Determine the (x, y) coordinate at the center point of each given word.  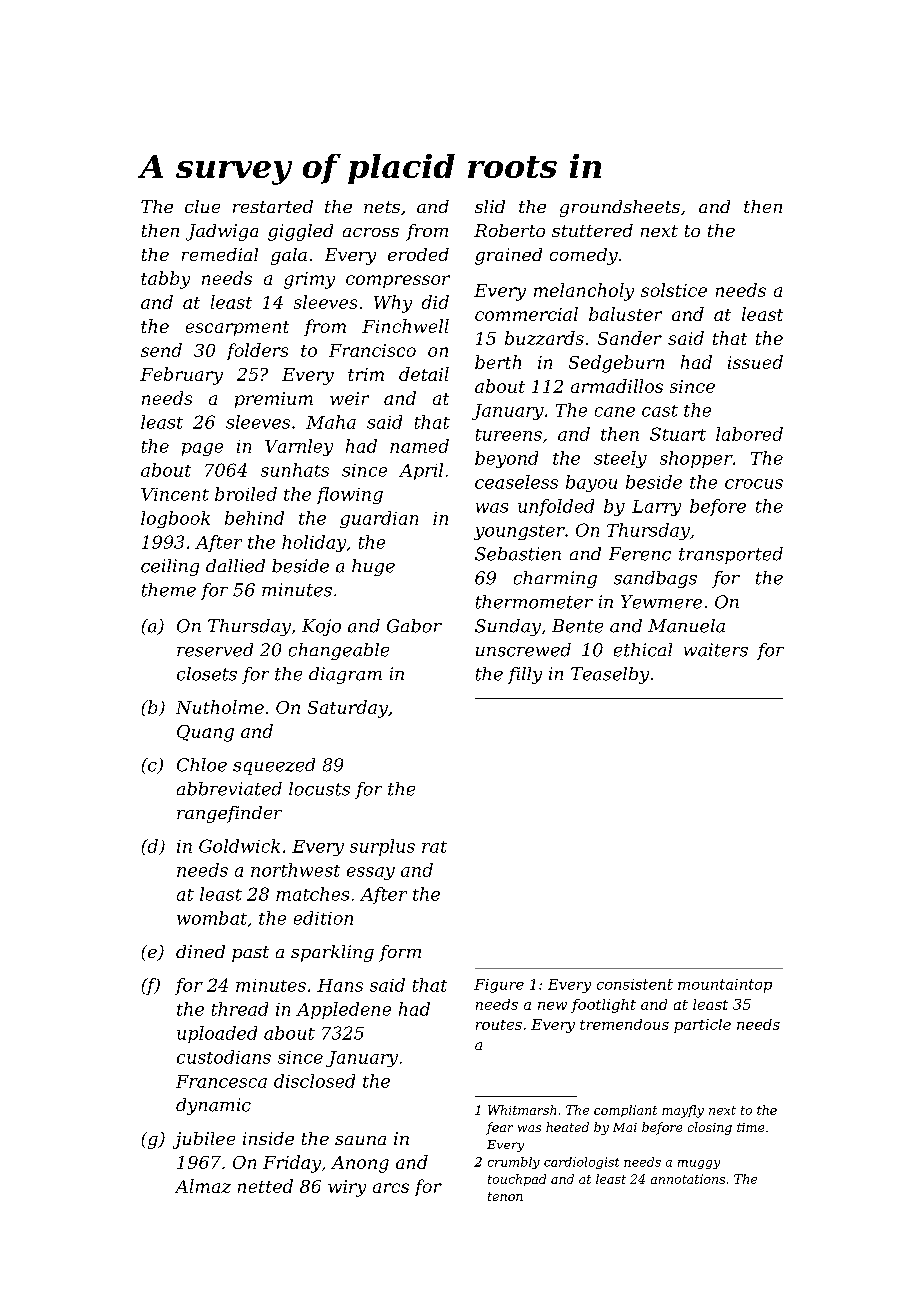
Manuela (686, 626)
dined (200, 951)
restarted (273, 206)
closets (207, 674)
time (750, 1127)
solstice (674, 290)
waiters (716, 650)
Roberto (509, 230)
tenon (505, 1196)
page (202, 449)
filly (525, 675)
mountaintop (725, 986)
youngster (519, 532)
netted (265, 1186)
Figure (499, 986)
